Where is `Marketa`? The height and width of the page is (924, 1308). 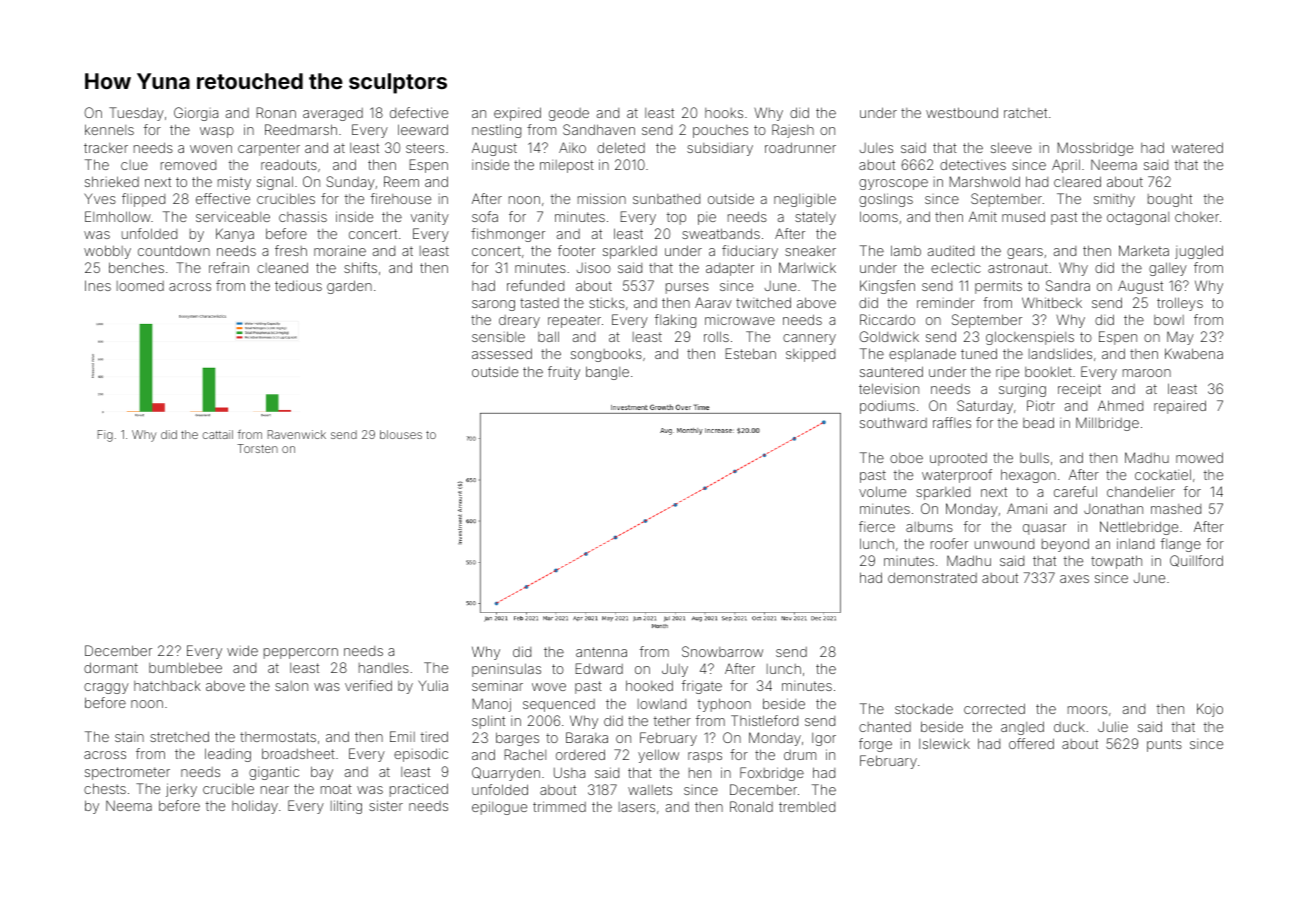
Marketa is located at coordinates (1144, 250).
